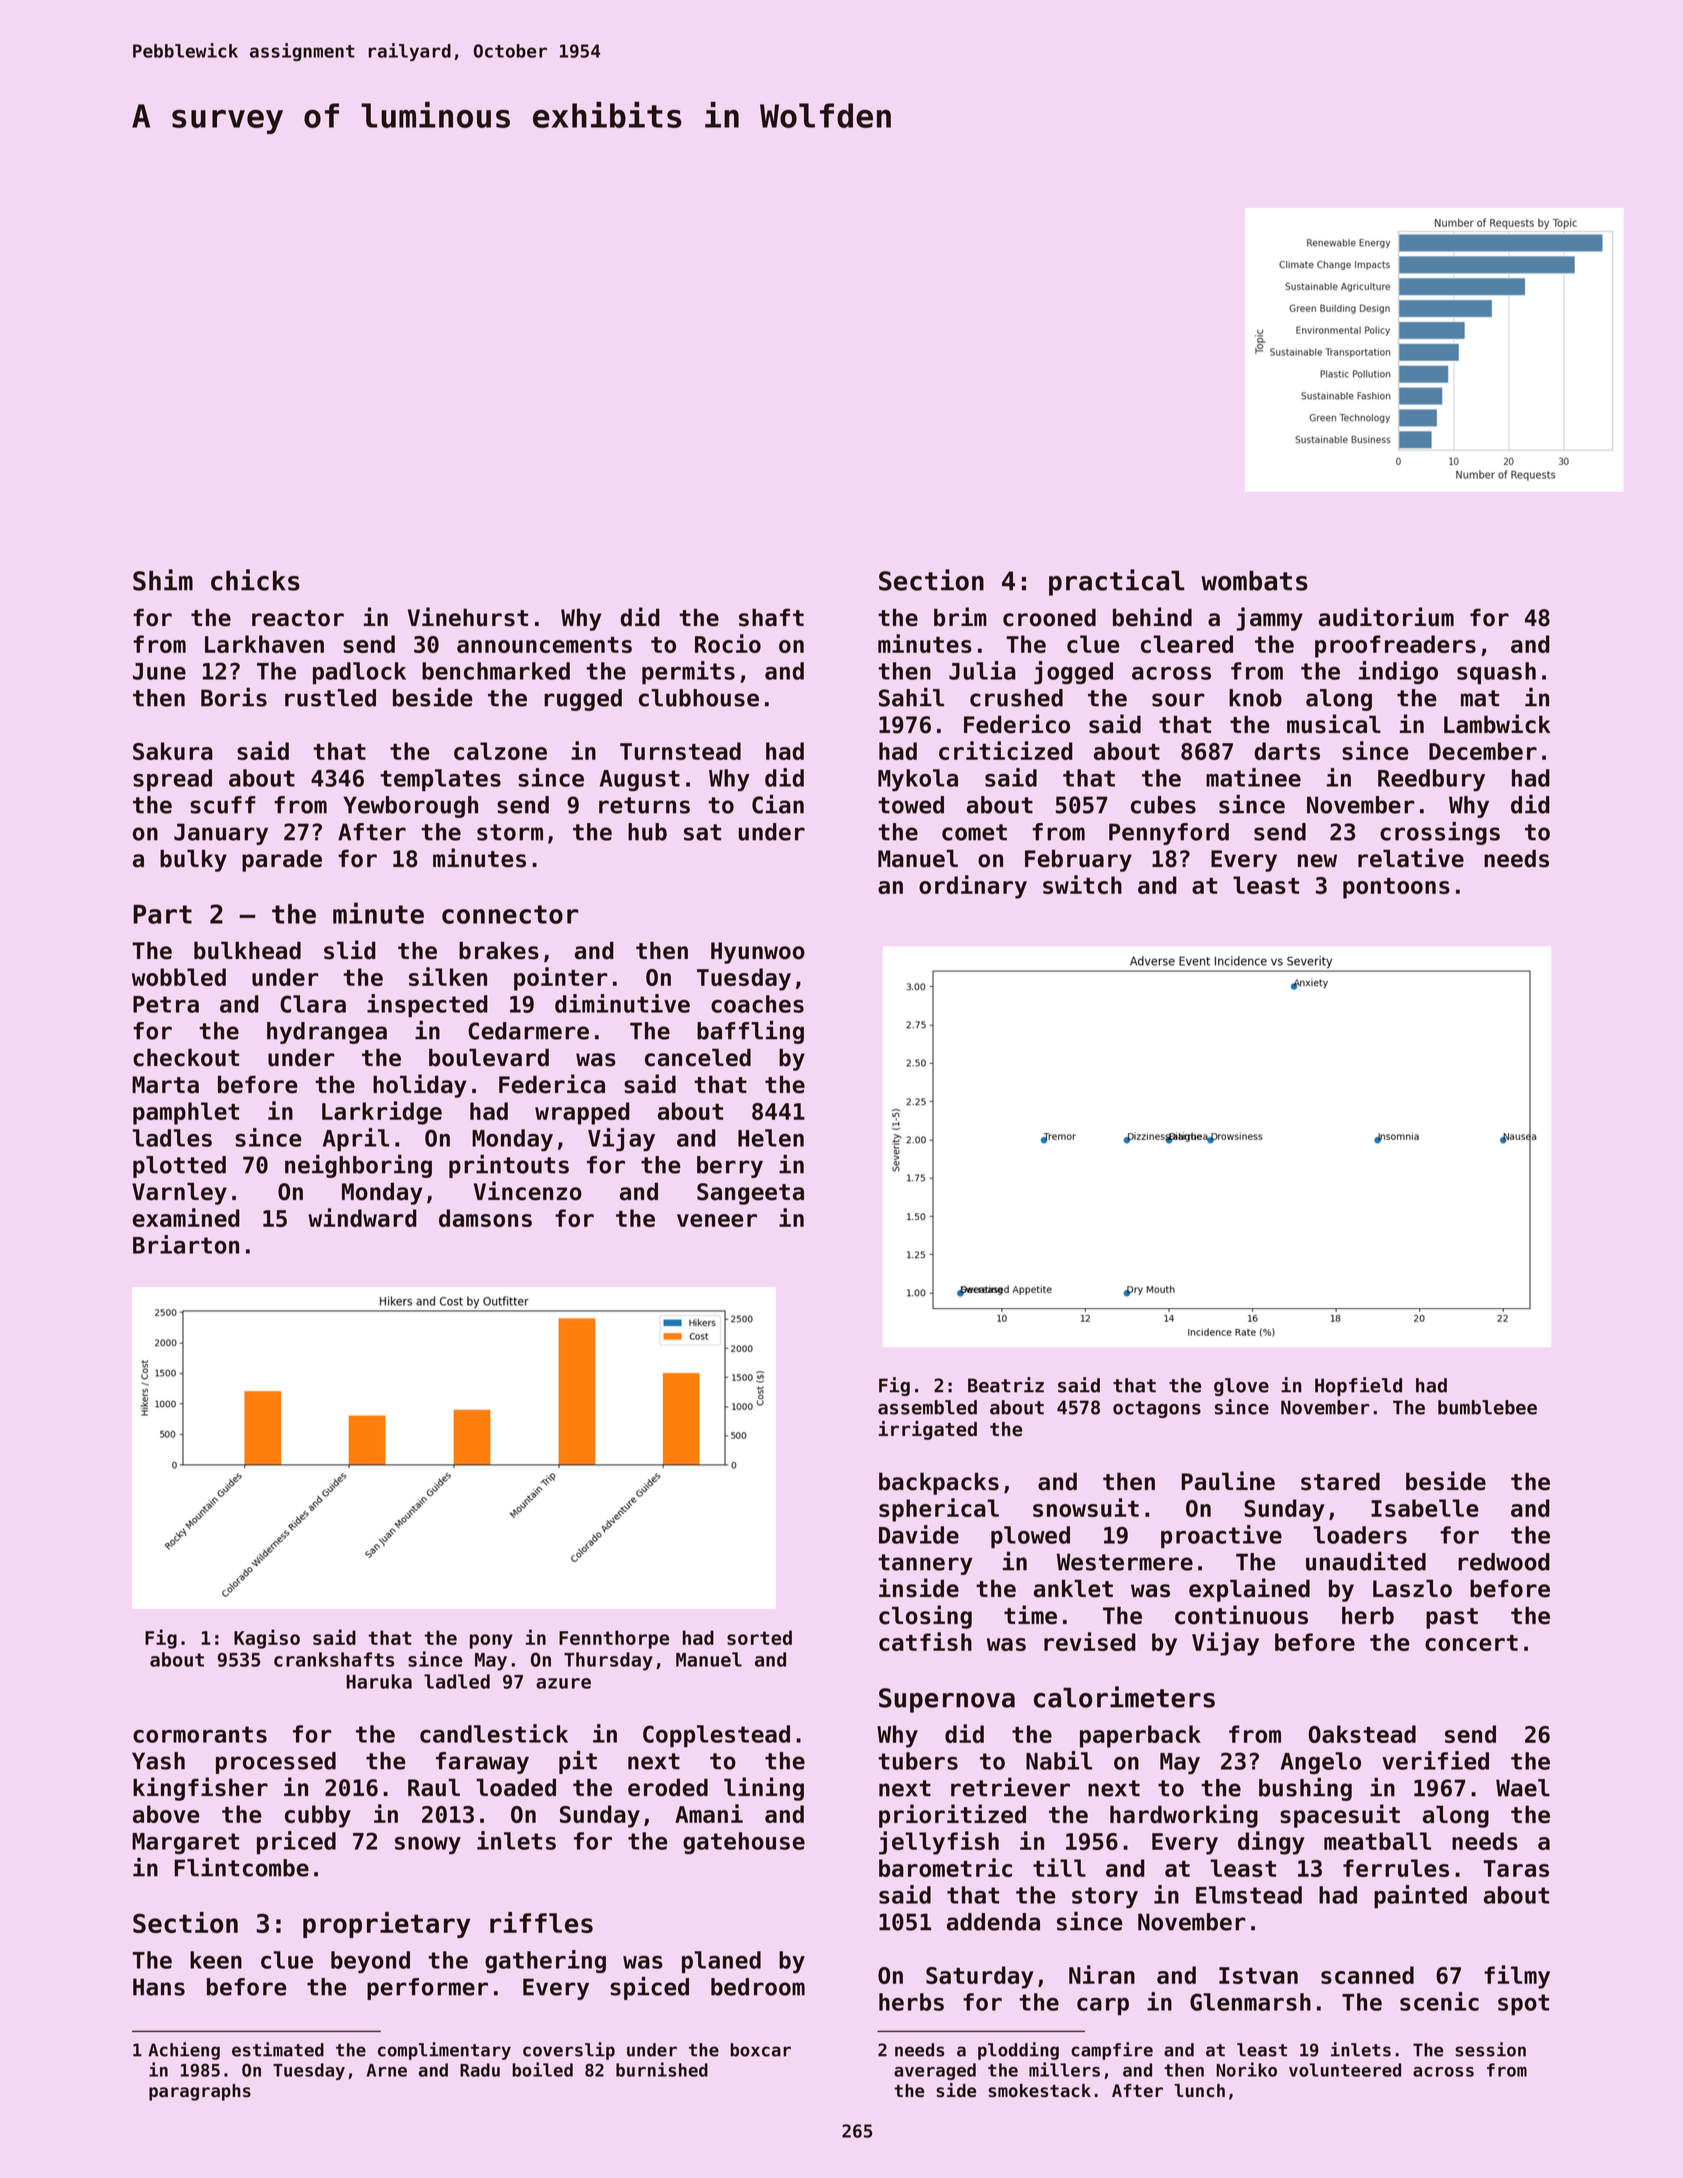  Describe the element at coordinates (1228, 1481) in the page. I see `Pauline` at that location.
